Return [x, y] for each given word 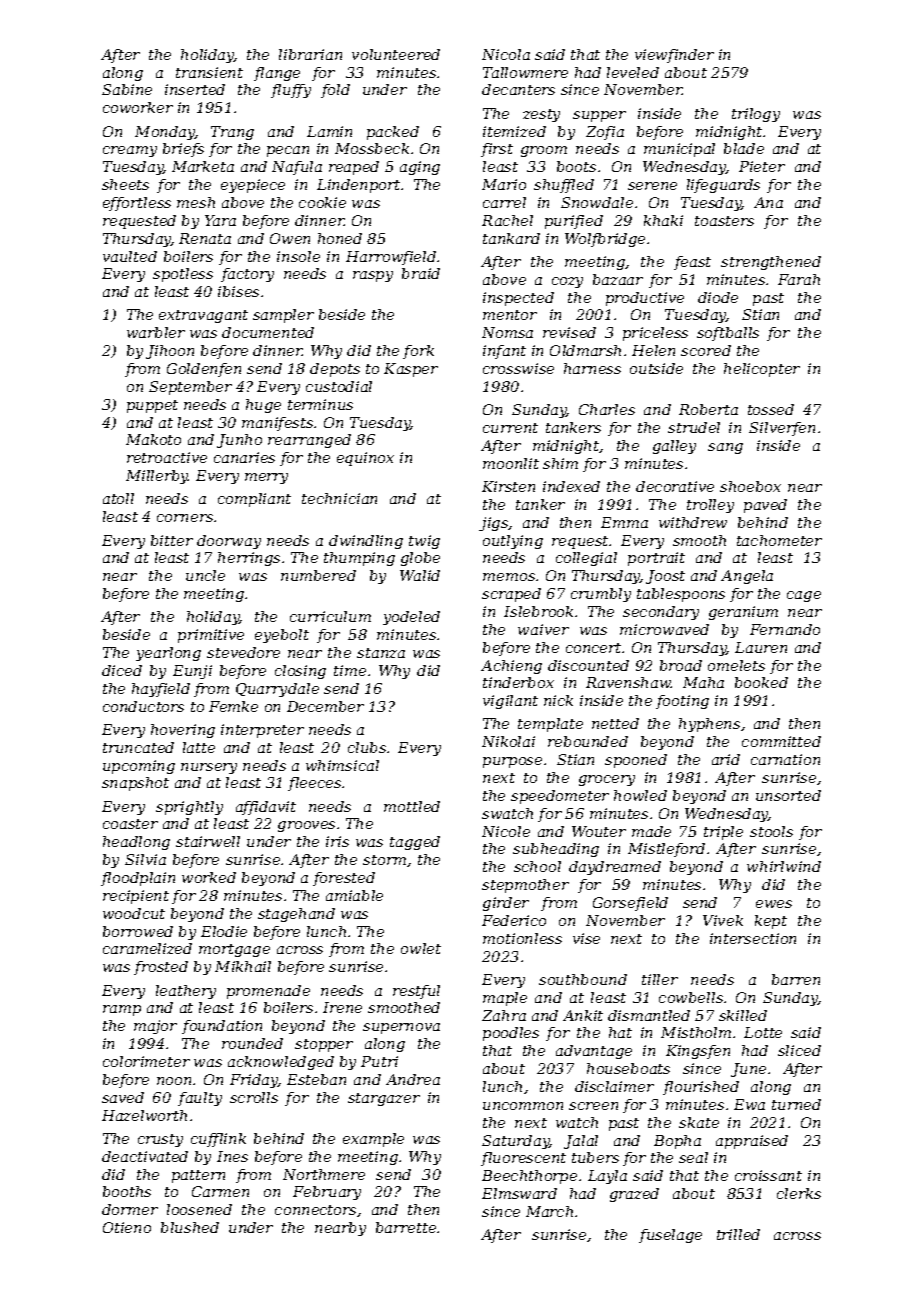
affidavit [266, 808]
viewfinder [674, 56]
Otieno [127, 1227]
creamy [130, 151]
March [549, 1211]
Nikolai [508, 741]
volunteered [396, 54]
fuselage [670, 1236]
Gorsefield [630, 904]
